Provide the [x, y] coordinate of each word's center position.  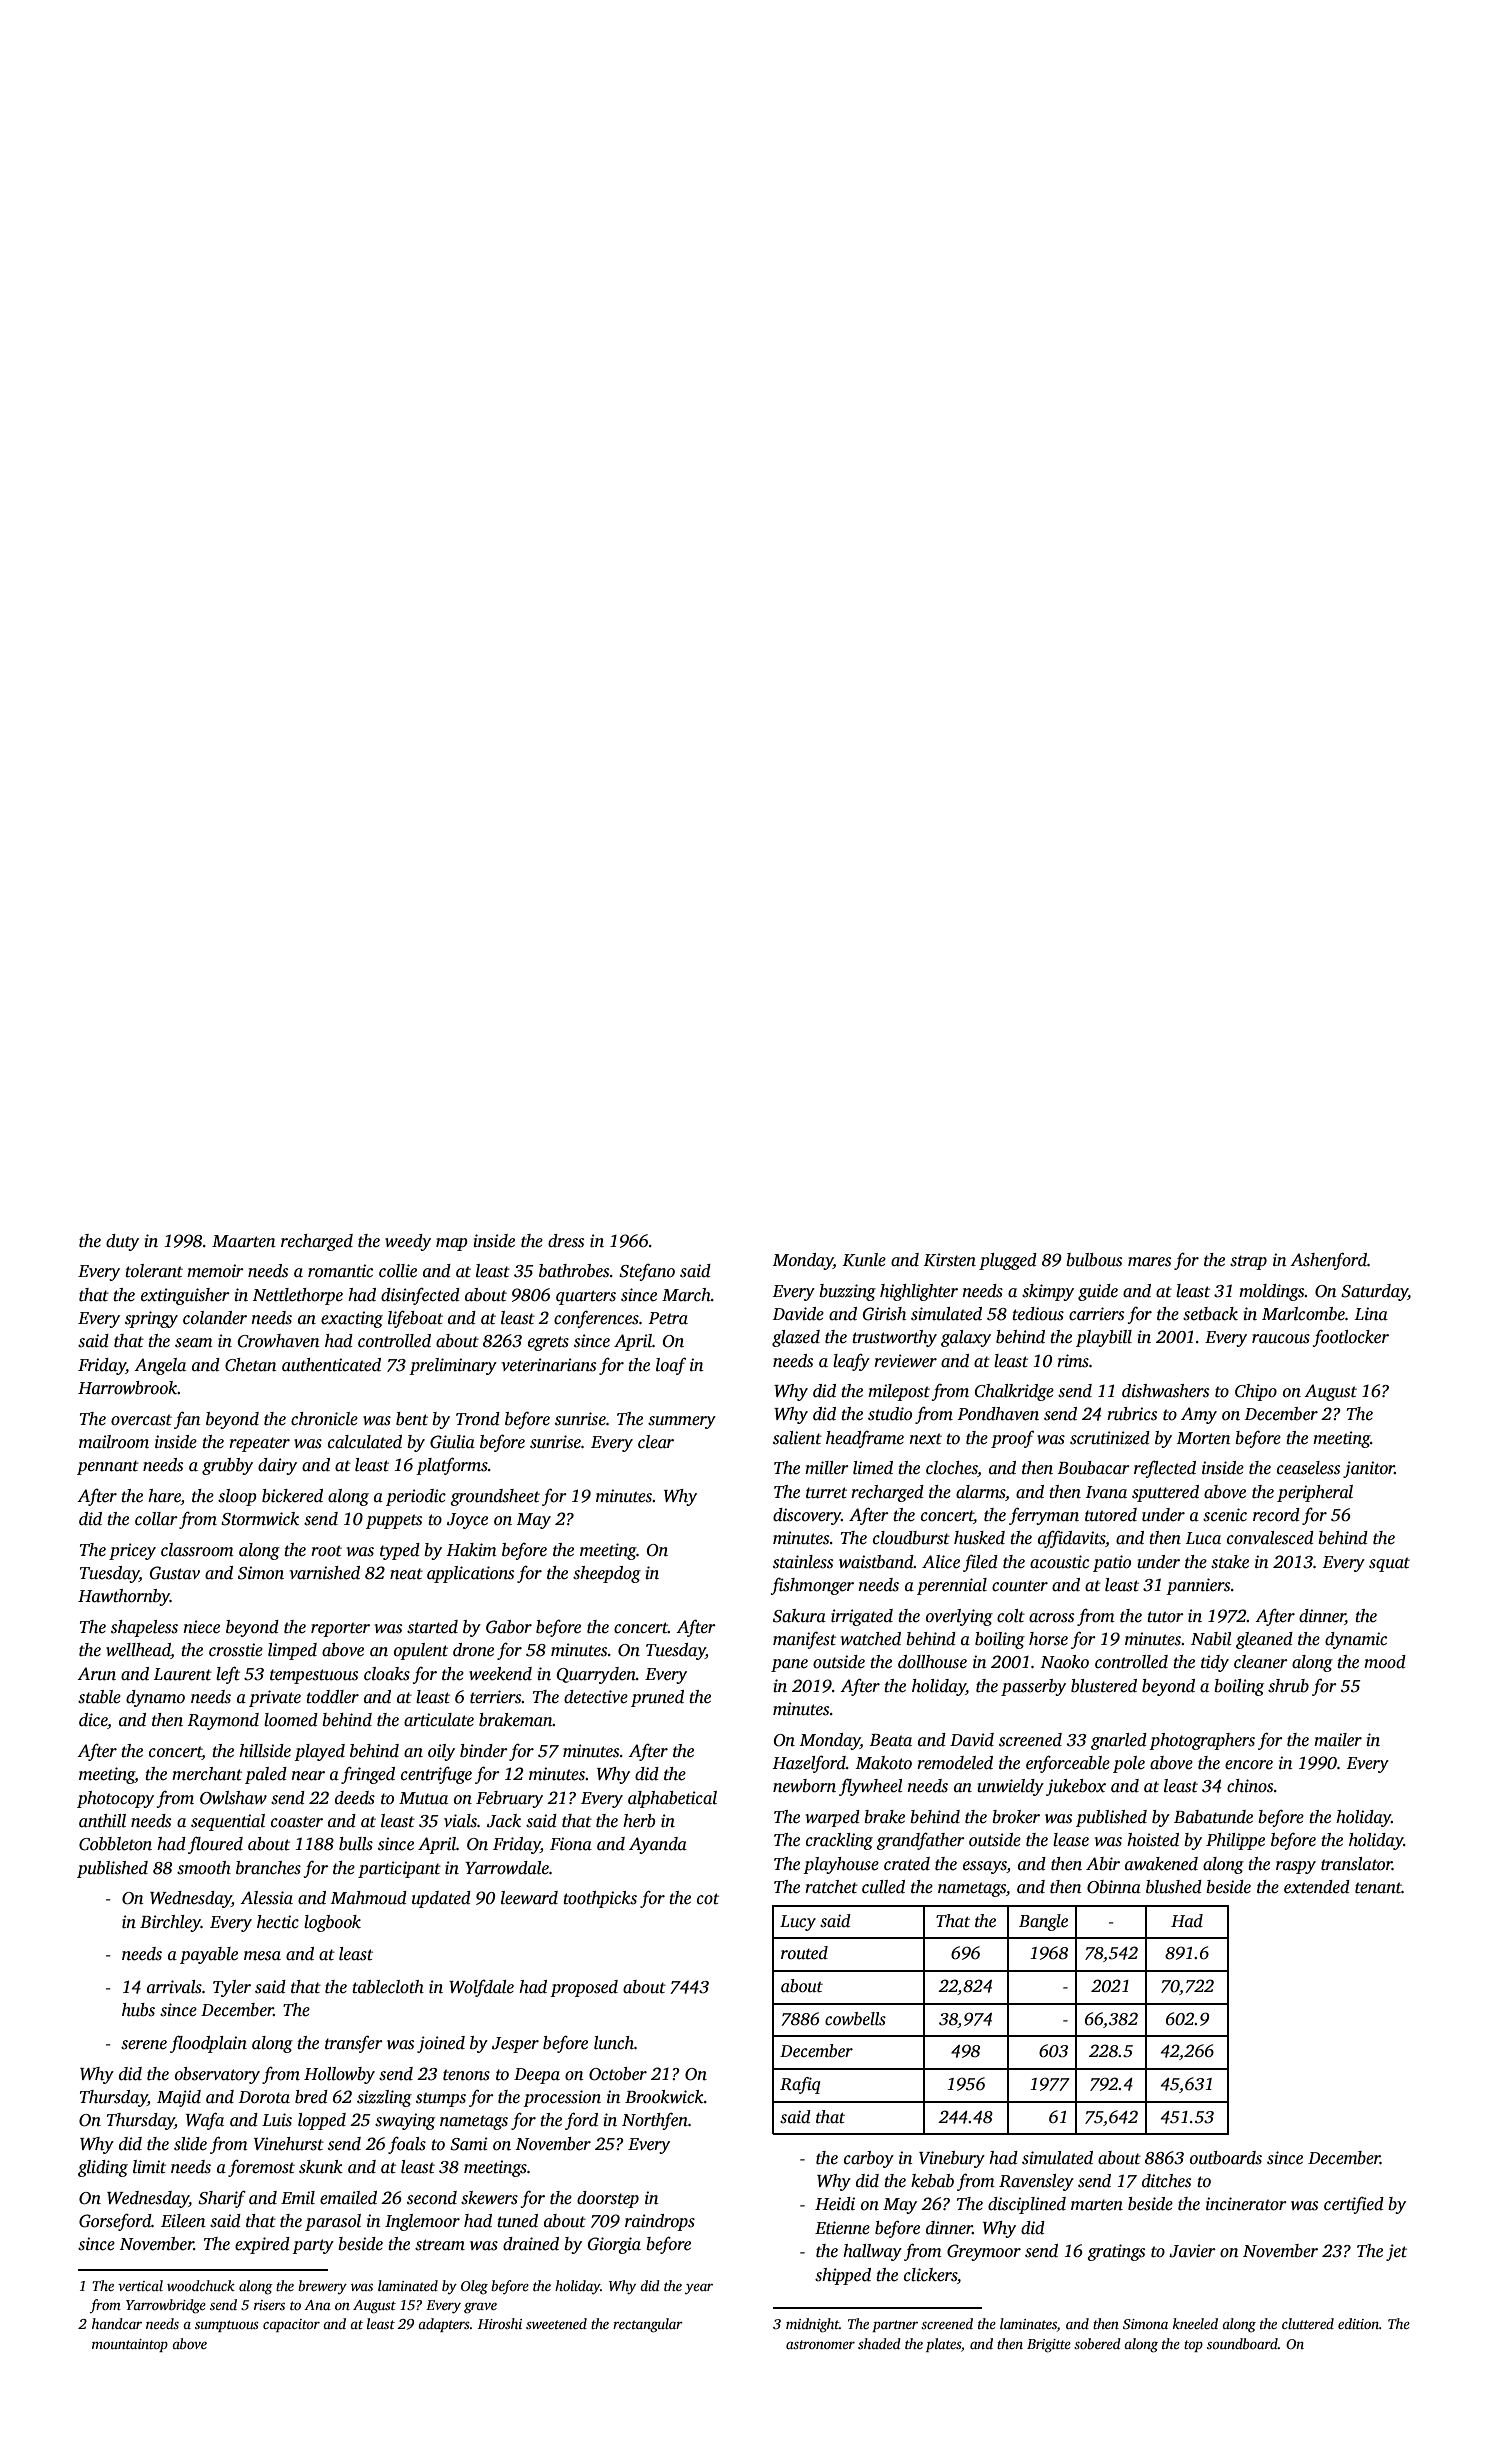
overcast [141, 1420]
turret [826, 1493]
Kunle [864, 1260]
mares [1149, 1262]
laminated [408, 2285]
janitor [1369, 1469]
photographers [1202, 1741]
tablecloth [388, 1987]
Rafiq [800, 2085]
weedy [408, 1242]
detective [596, 1697]
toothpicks [600, 1899]
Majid [179, 2098]
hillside [265, 1751]
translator [1356, 1864]
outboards [1226, 2158]
